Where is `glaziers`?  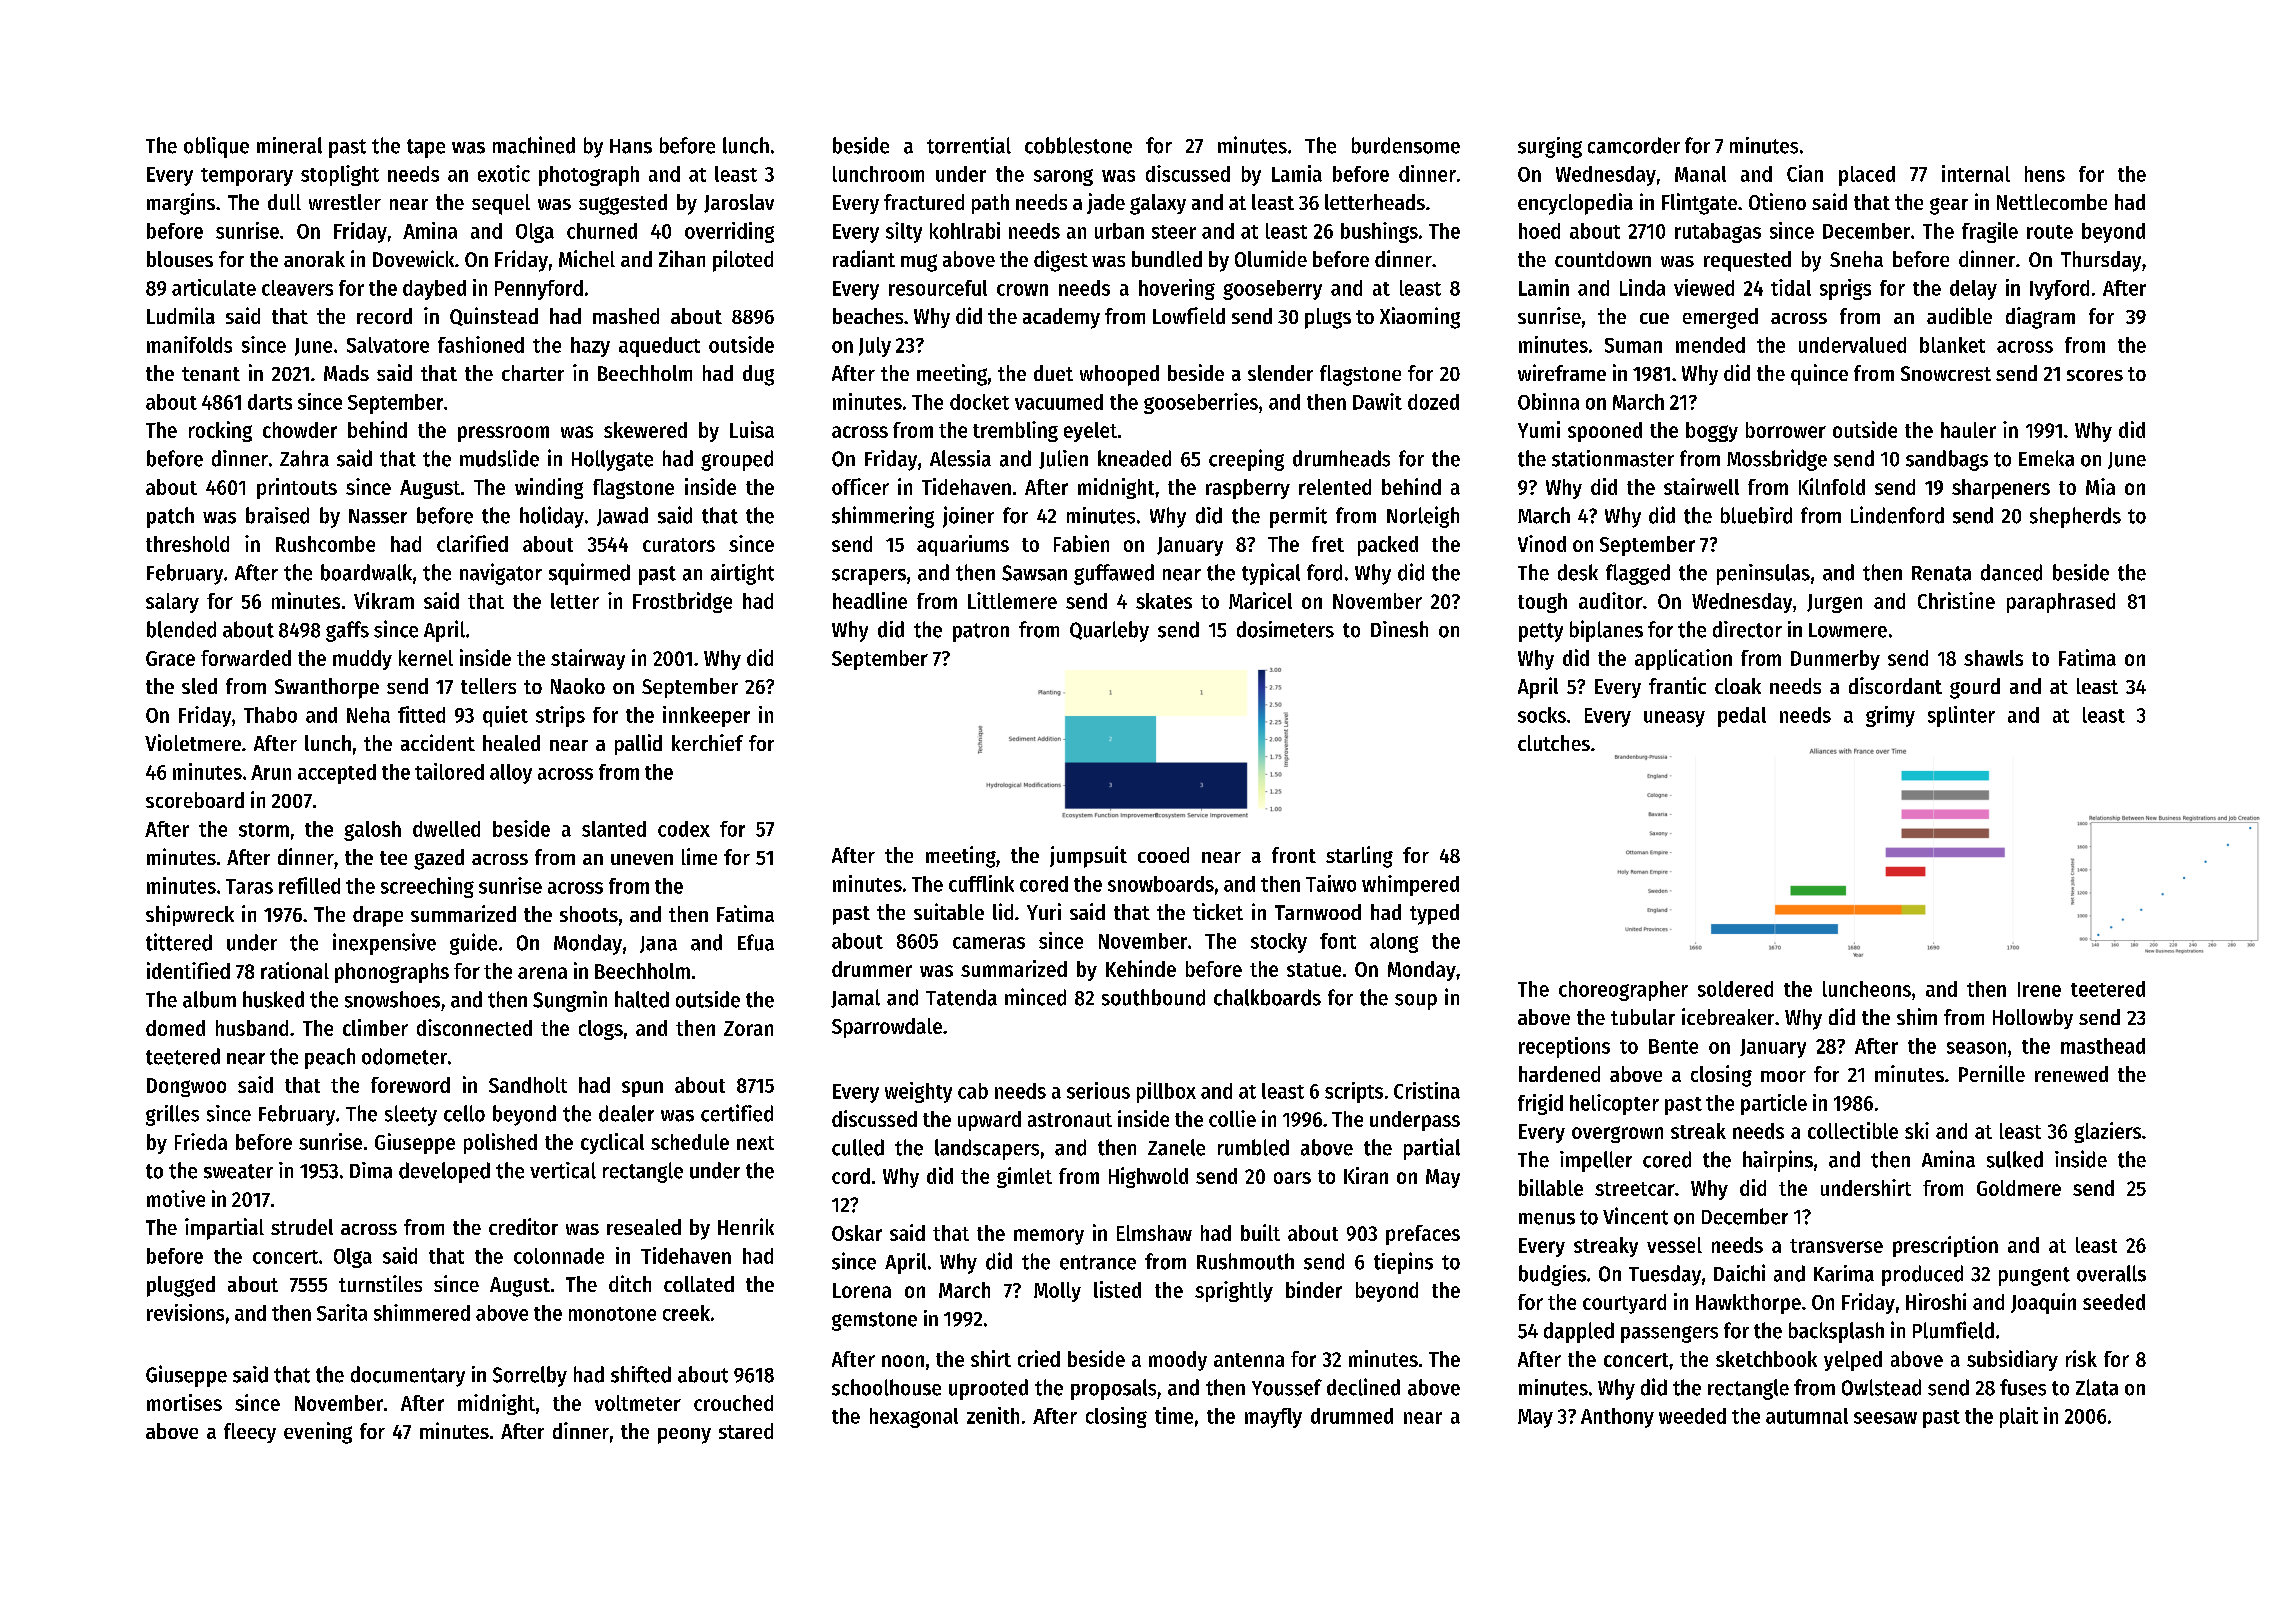 glaziers is located at coordinates (2107, 1132).
